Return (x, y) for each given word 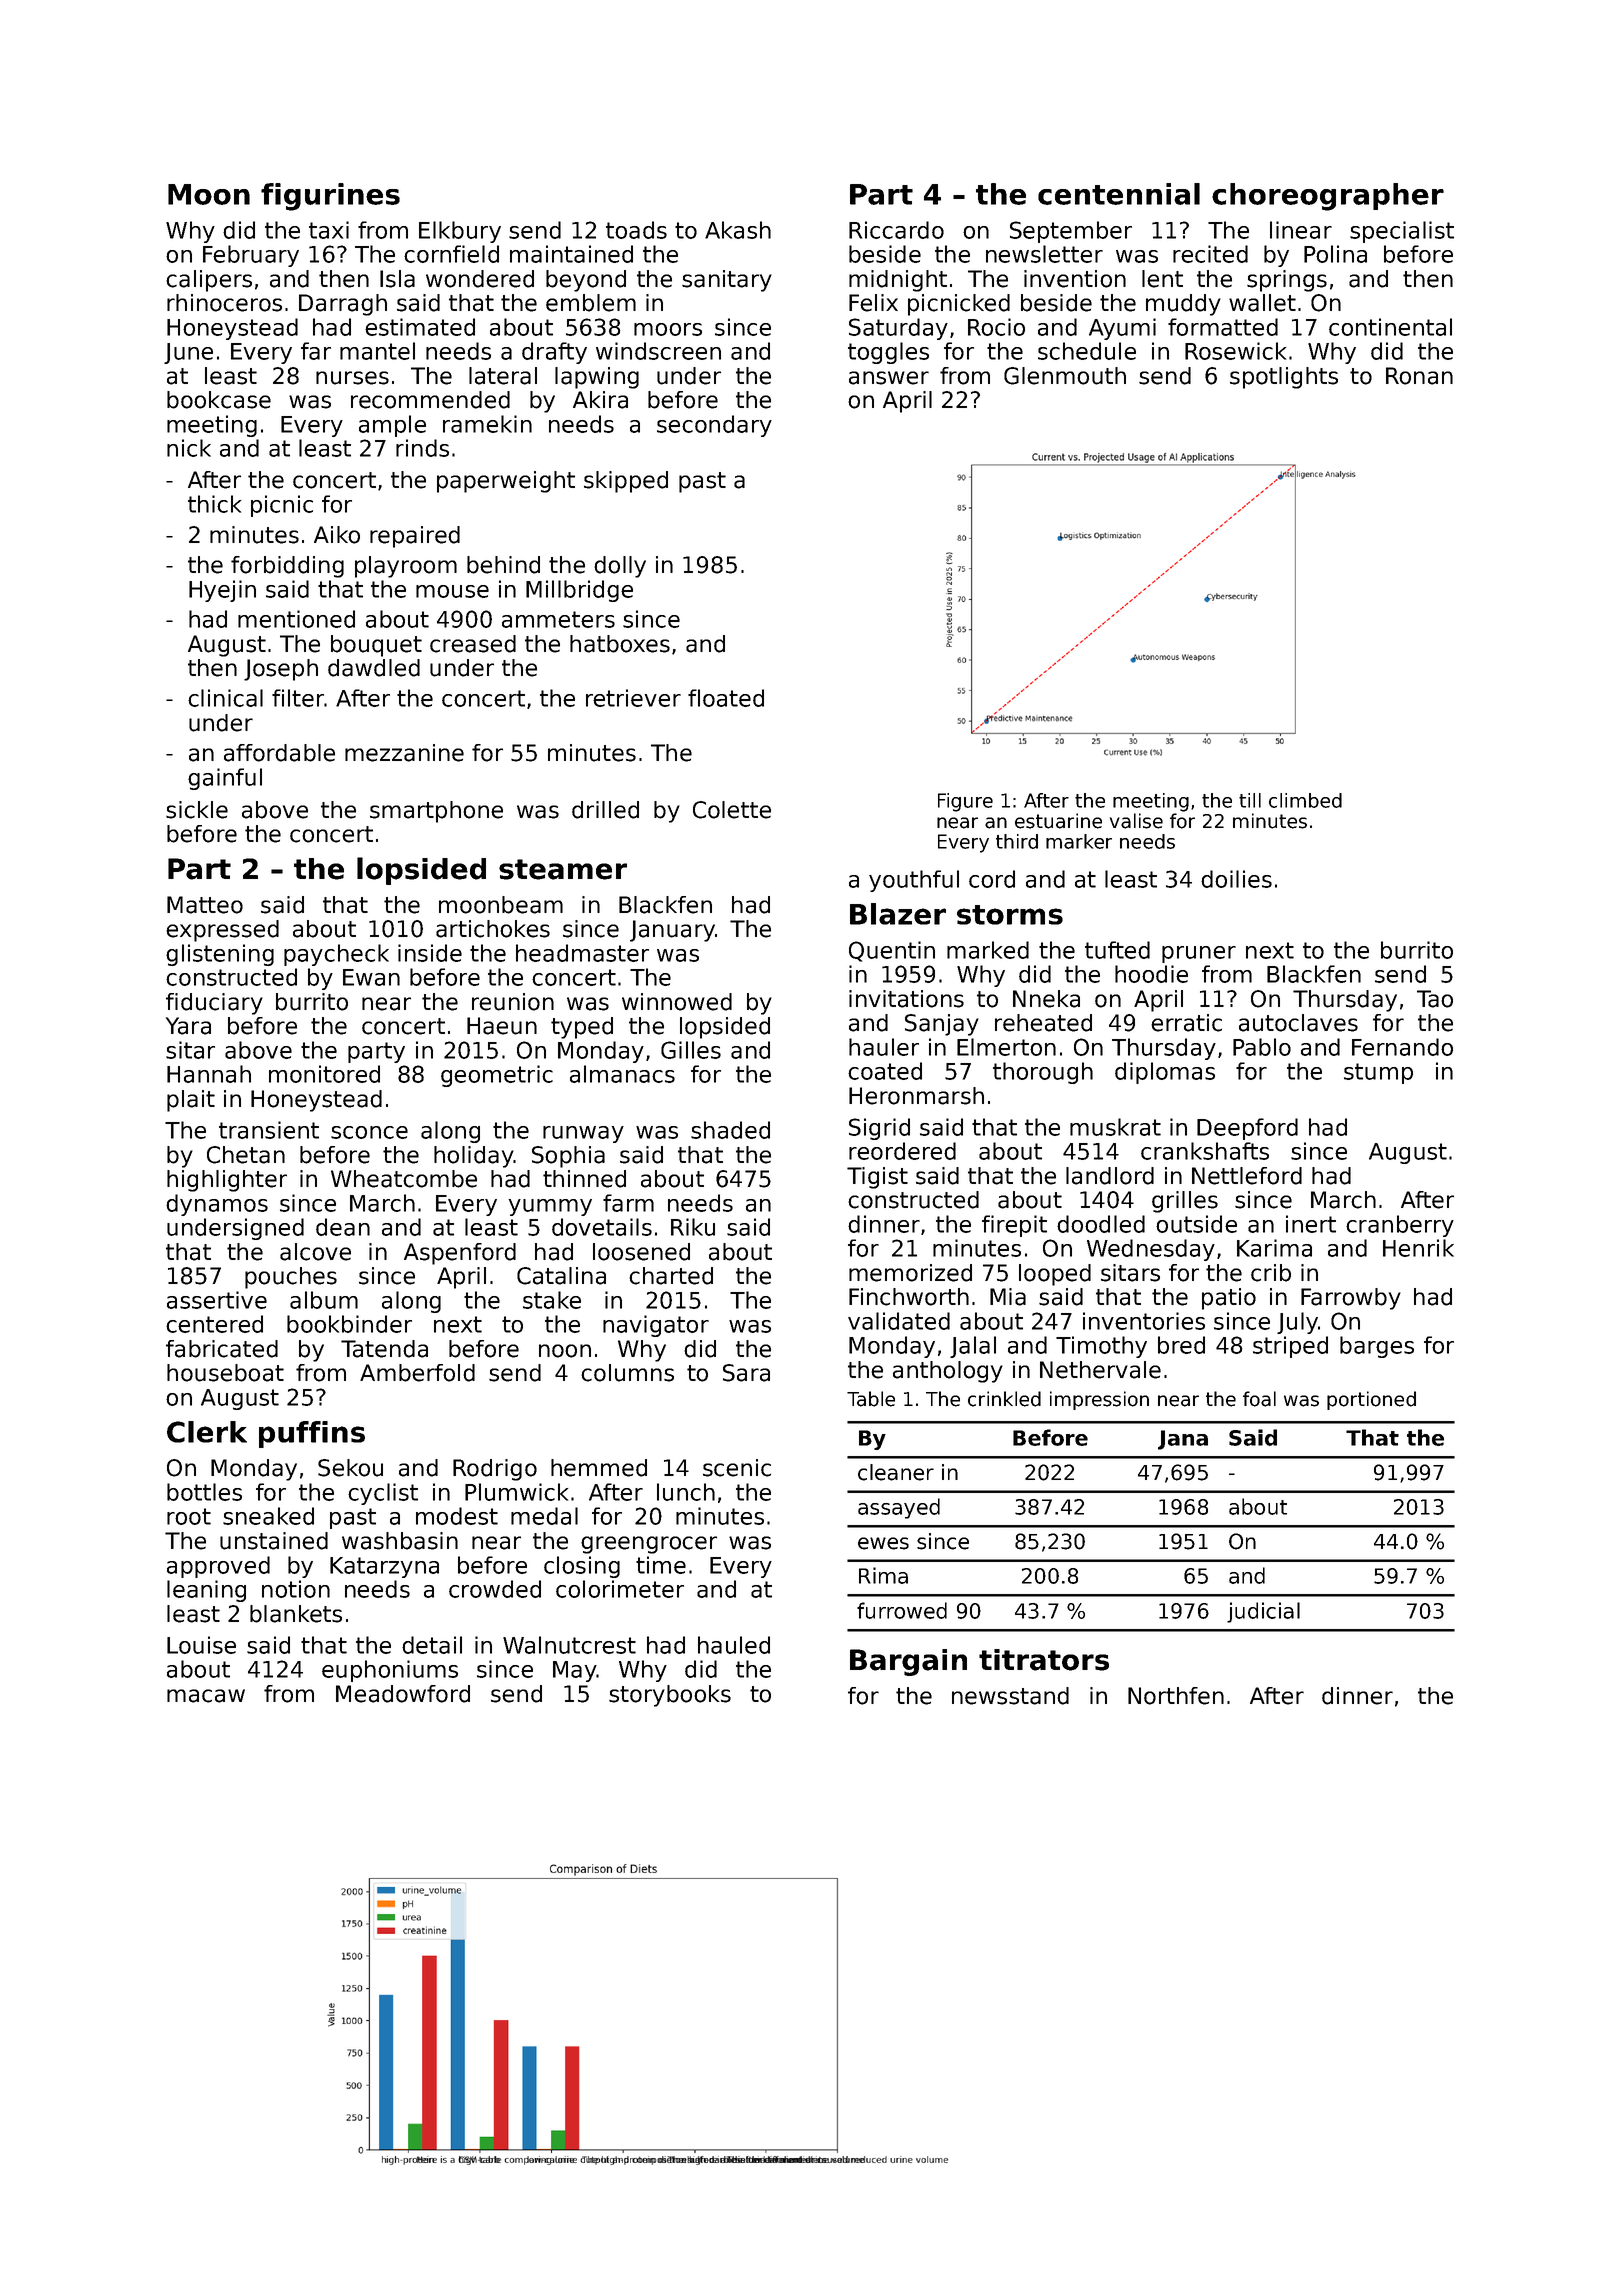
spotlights (1284, 378)
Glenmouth (1065, 376)
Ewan (371, 977)
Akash (738, 230)
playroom (406, 567)
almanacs (622, 1074)
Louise (201, 1645)
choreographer (1328, 197)
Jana (1183, 1440)
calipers (209, 281)
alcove (315, 1252)
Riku (693, 1227)
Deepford (1247, 1129)
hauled (734, 1645)
